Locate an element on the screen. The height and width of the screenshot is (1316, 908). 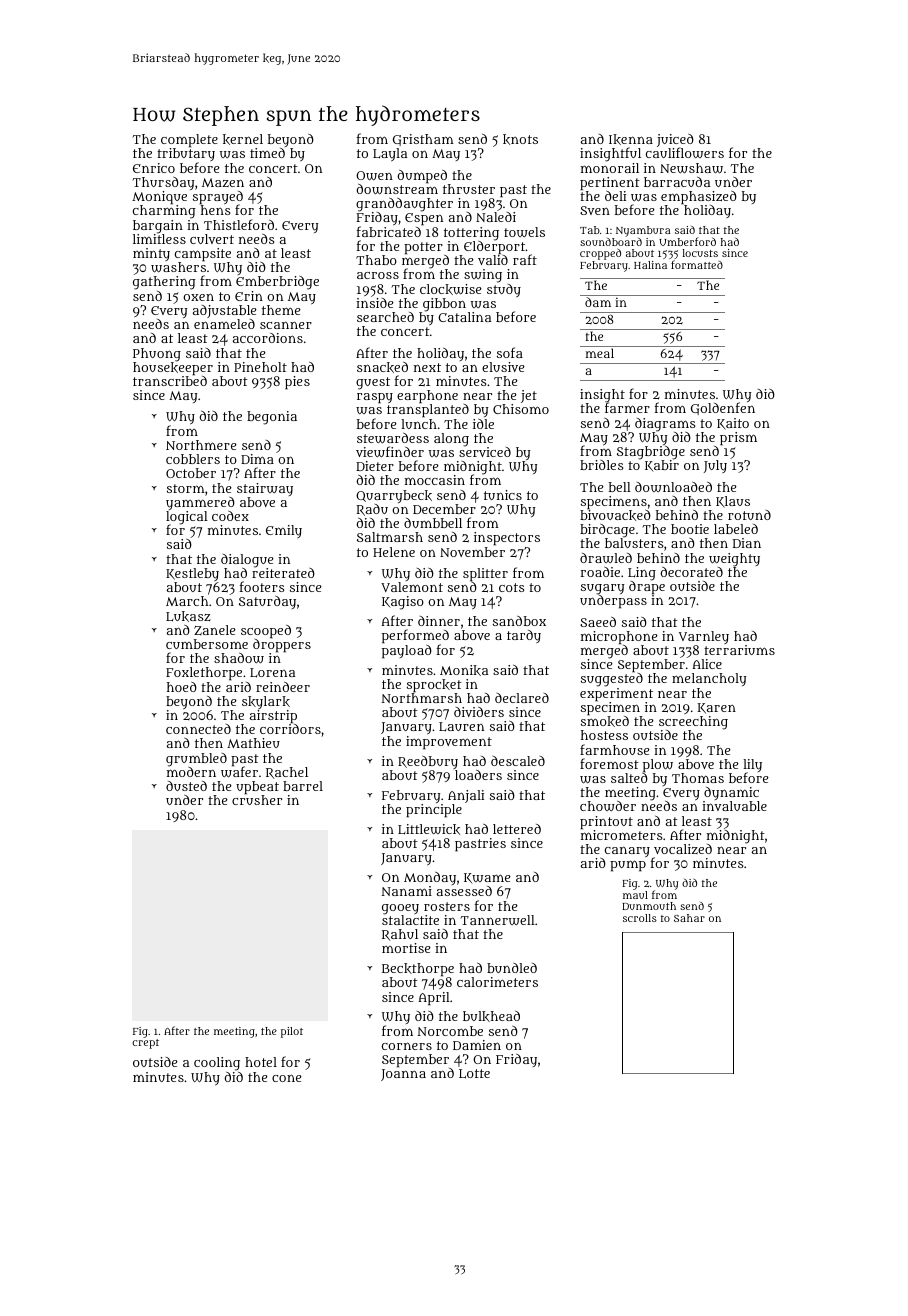
Chisomo is located at coordinates (521, 409).
